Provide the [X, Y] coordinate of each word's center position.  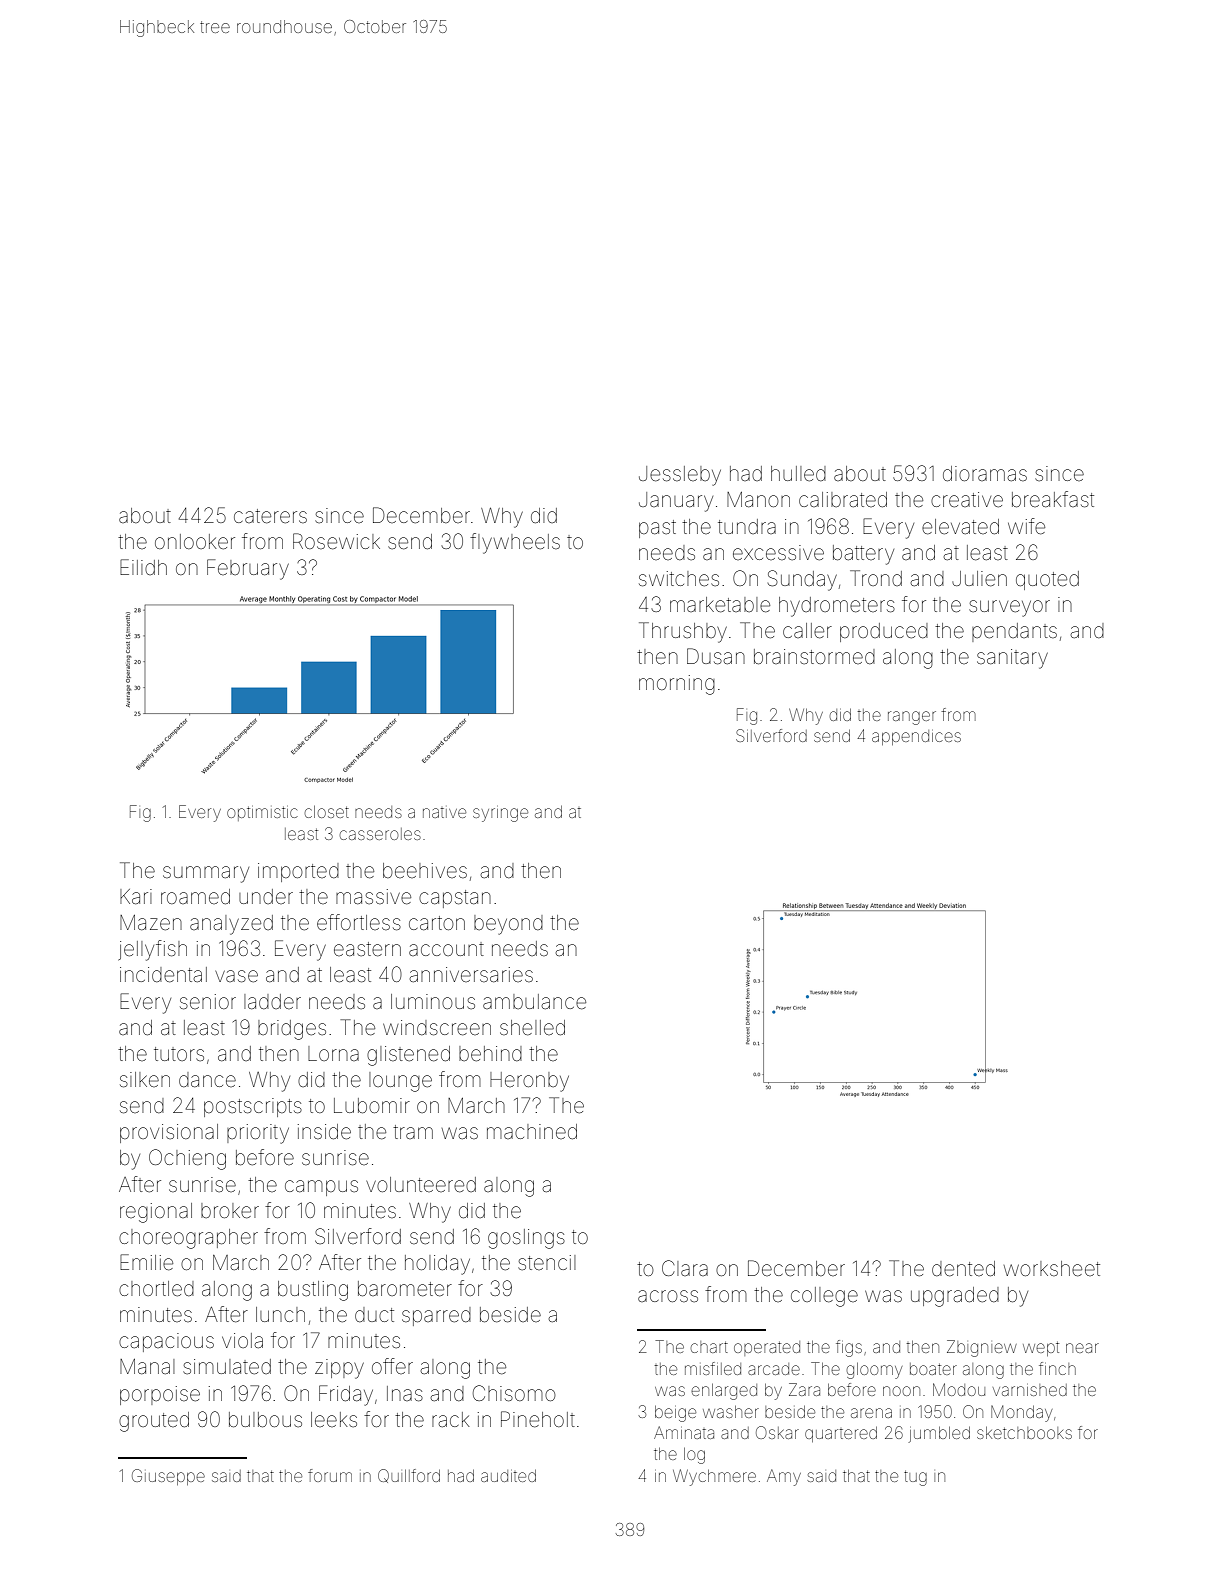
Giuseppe [168, 1477]
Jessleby [680, 476]
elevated [960, 527]
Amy [784, 1477]
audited [508, 1476]
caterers [270, 516]
